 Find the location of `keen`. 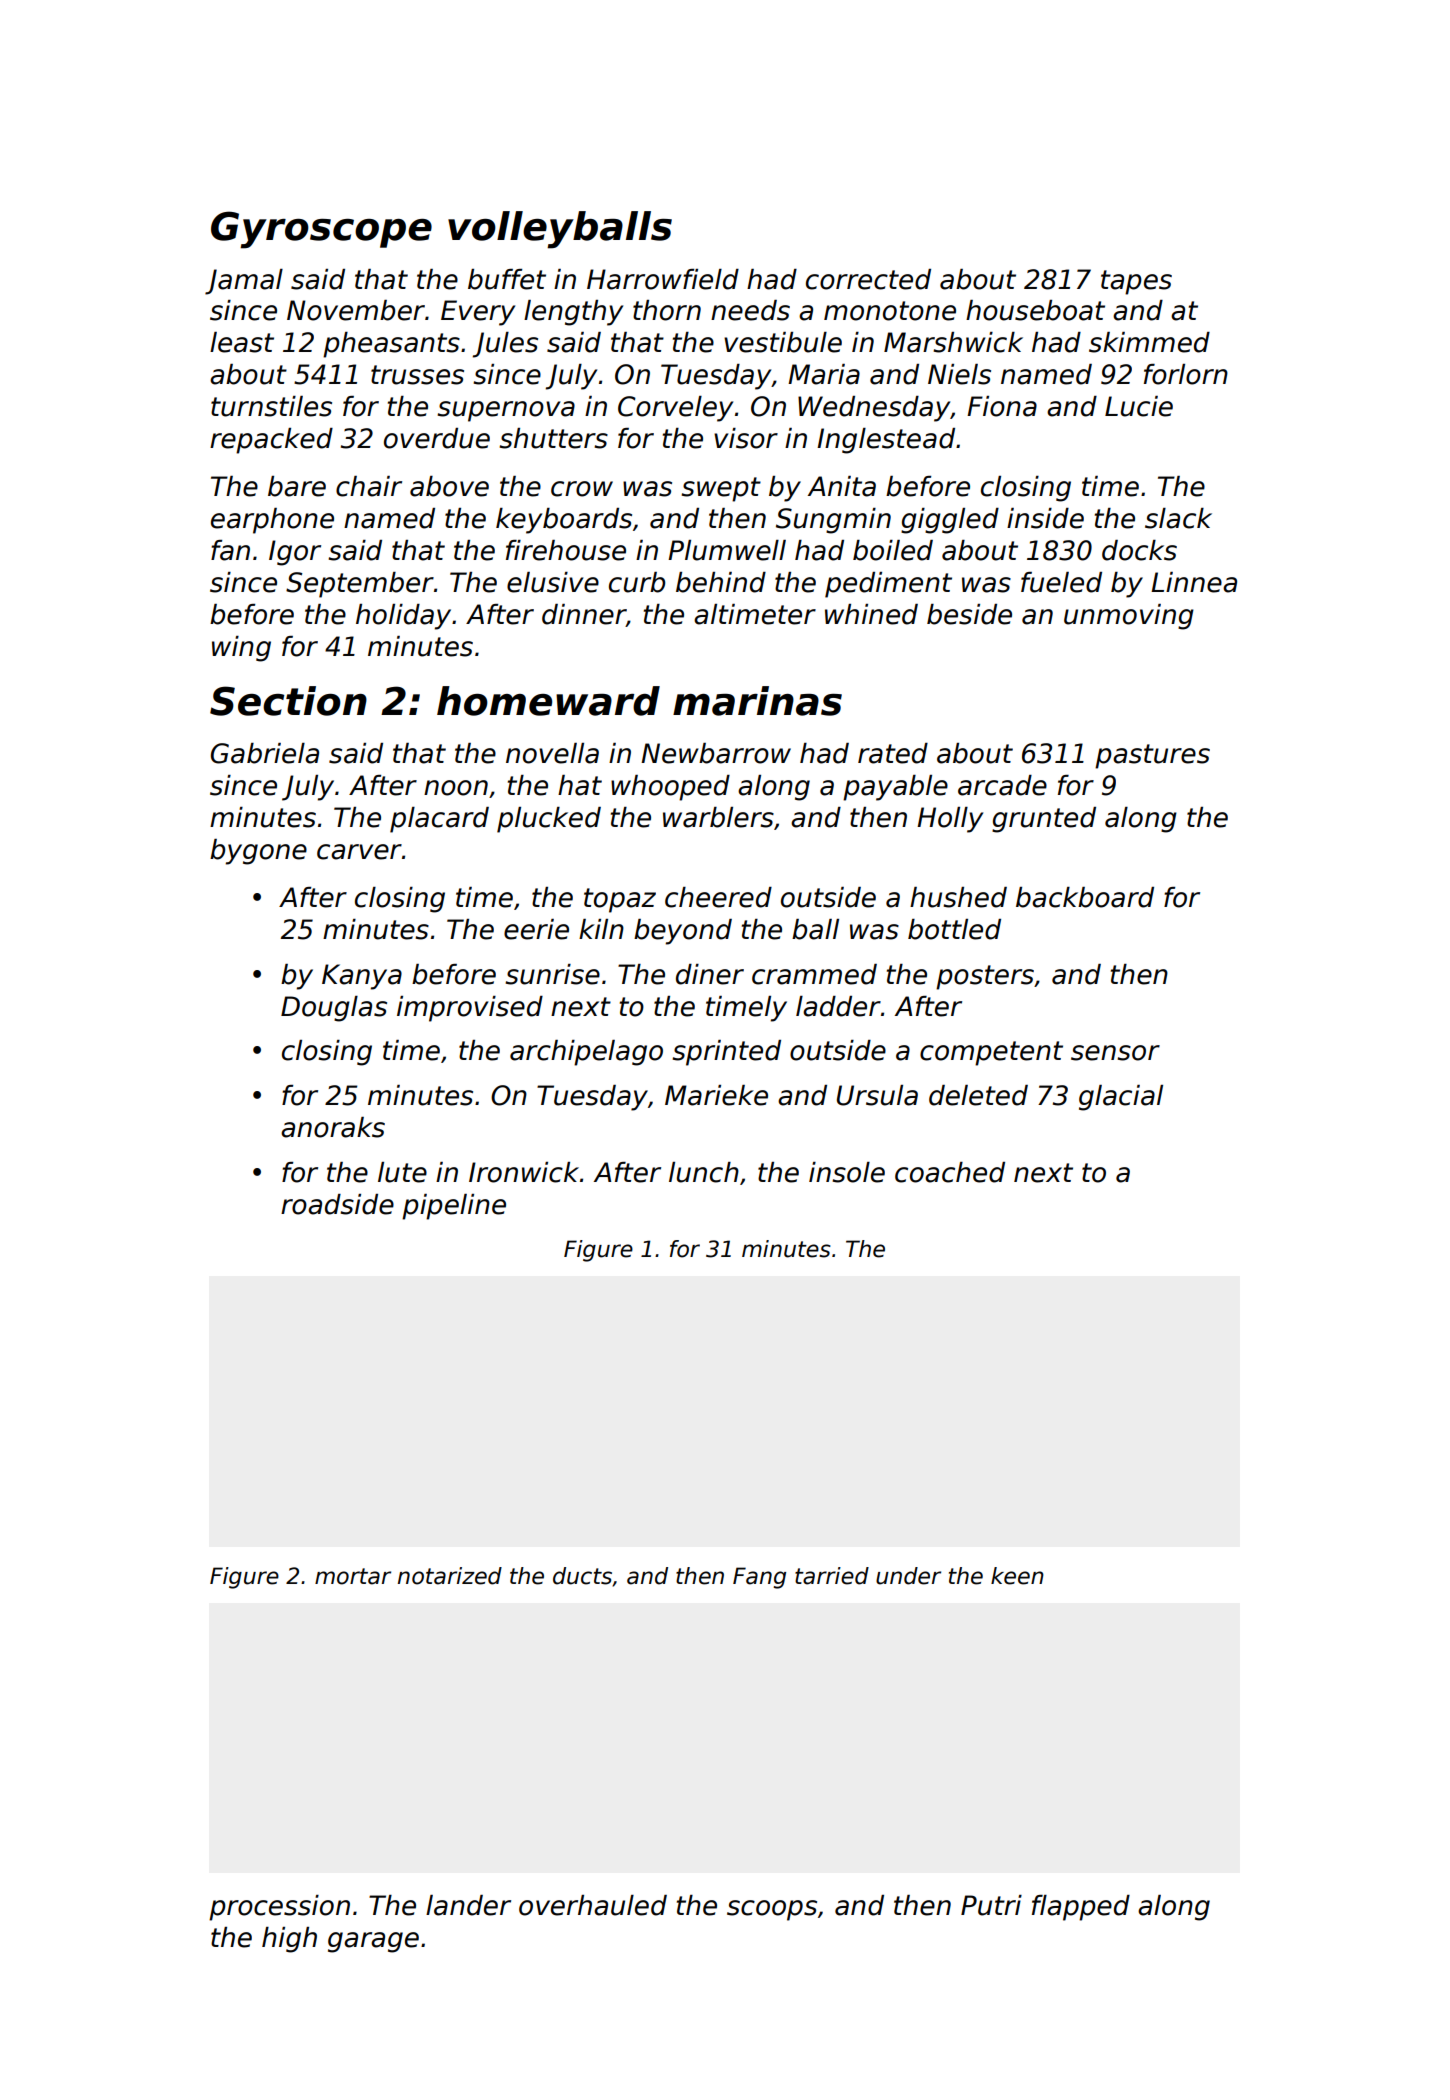

keen is located at coordinates (1017, 1576).
